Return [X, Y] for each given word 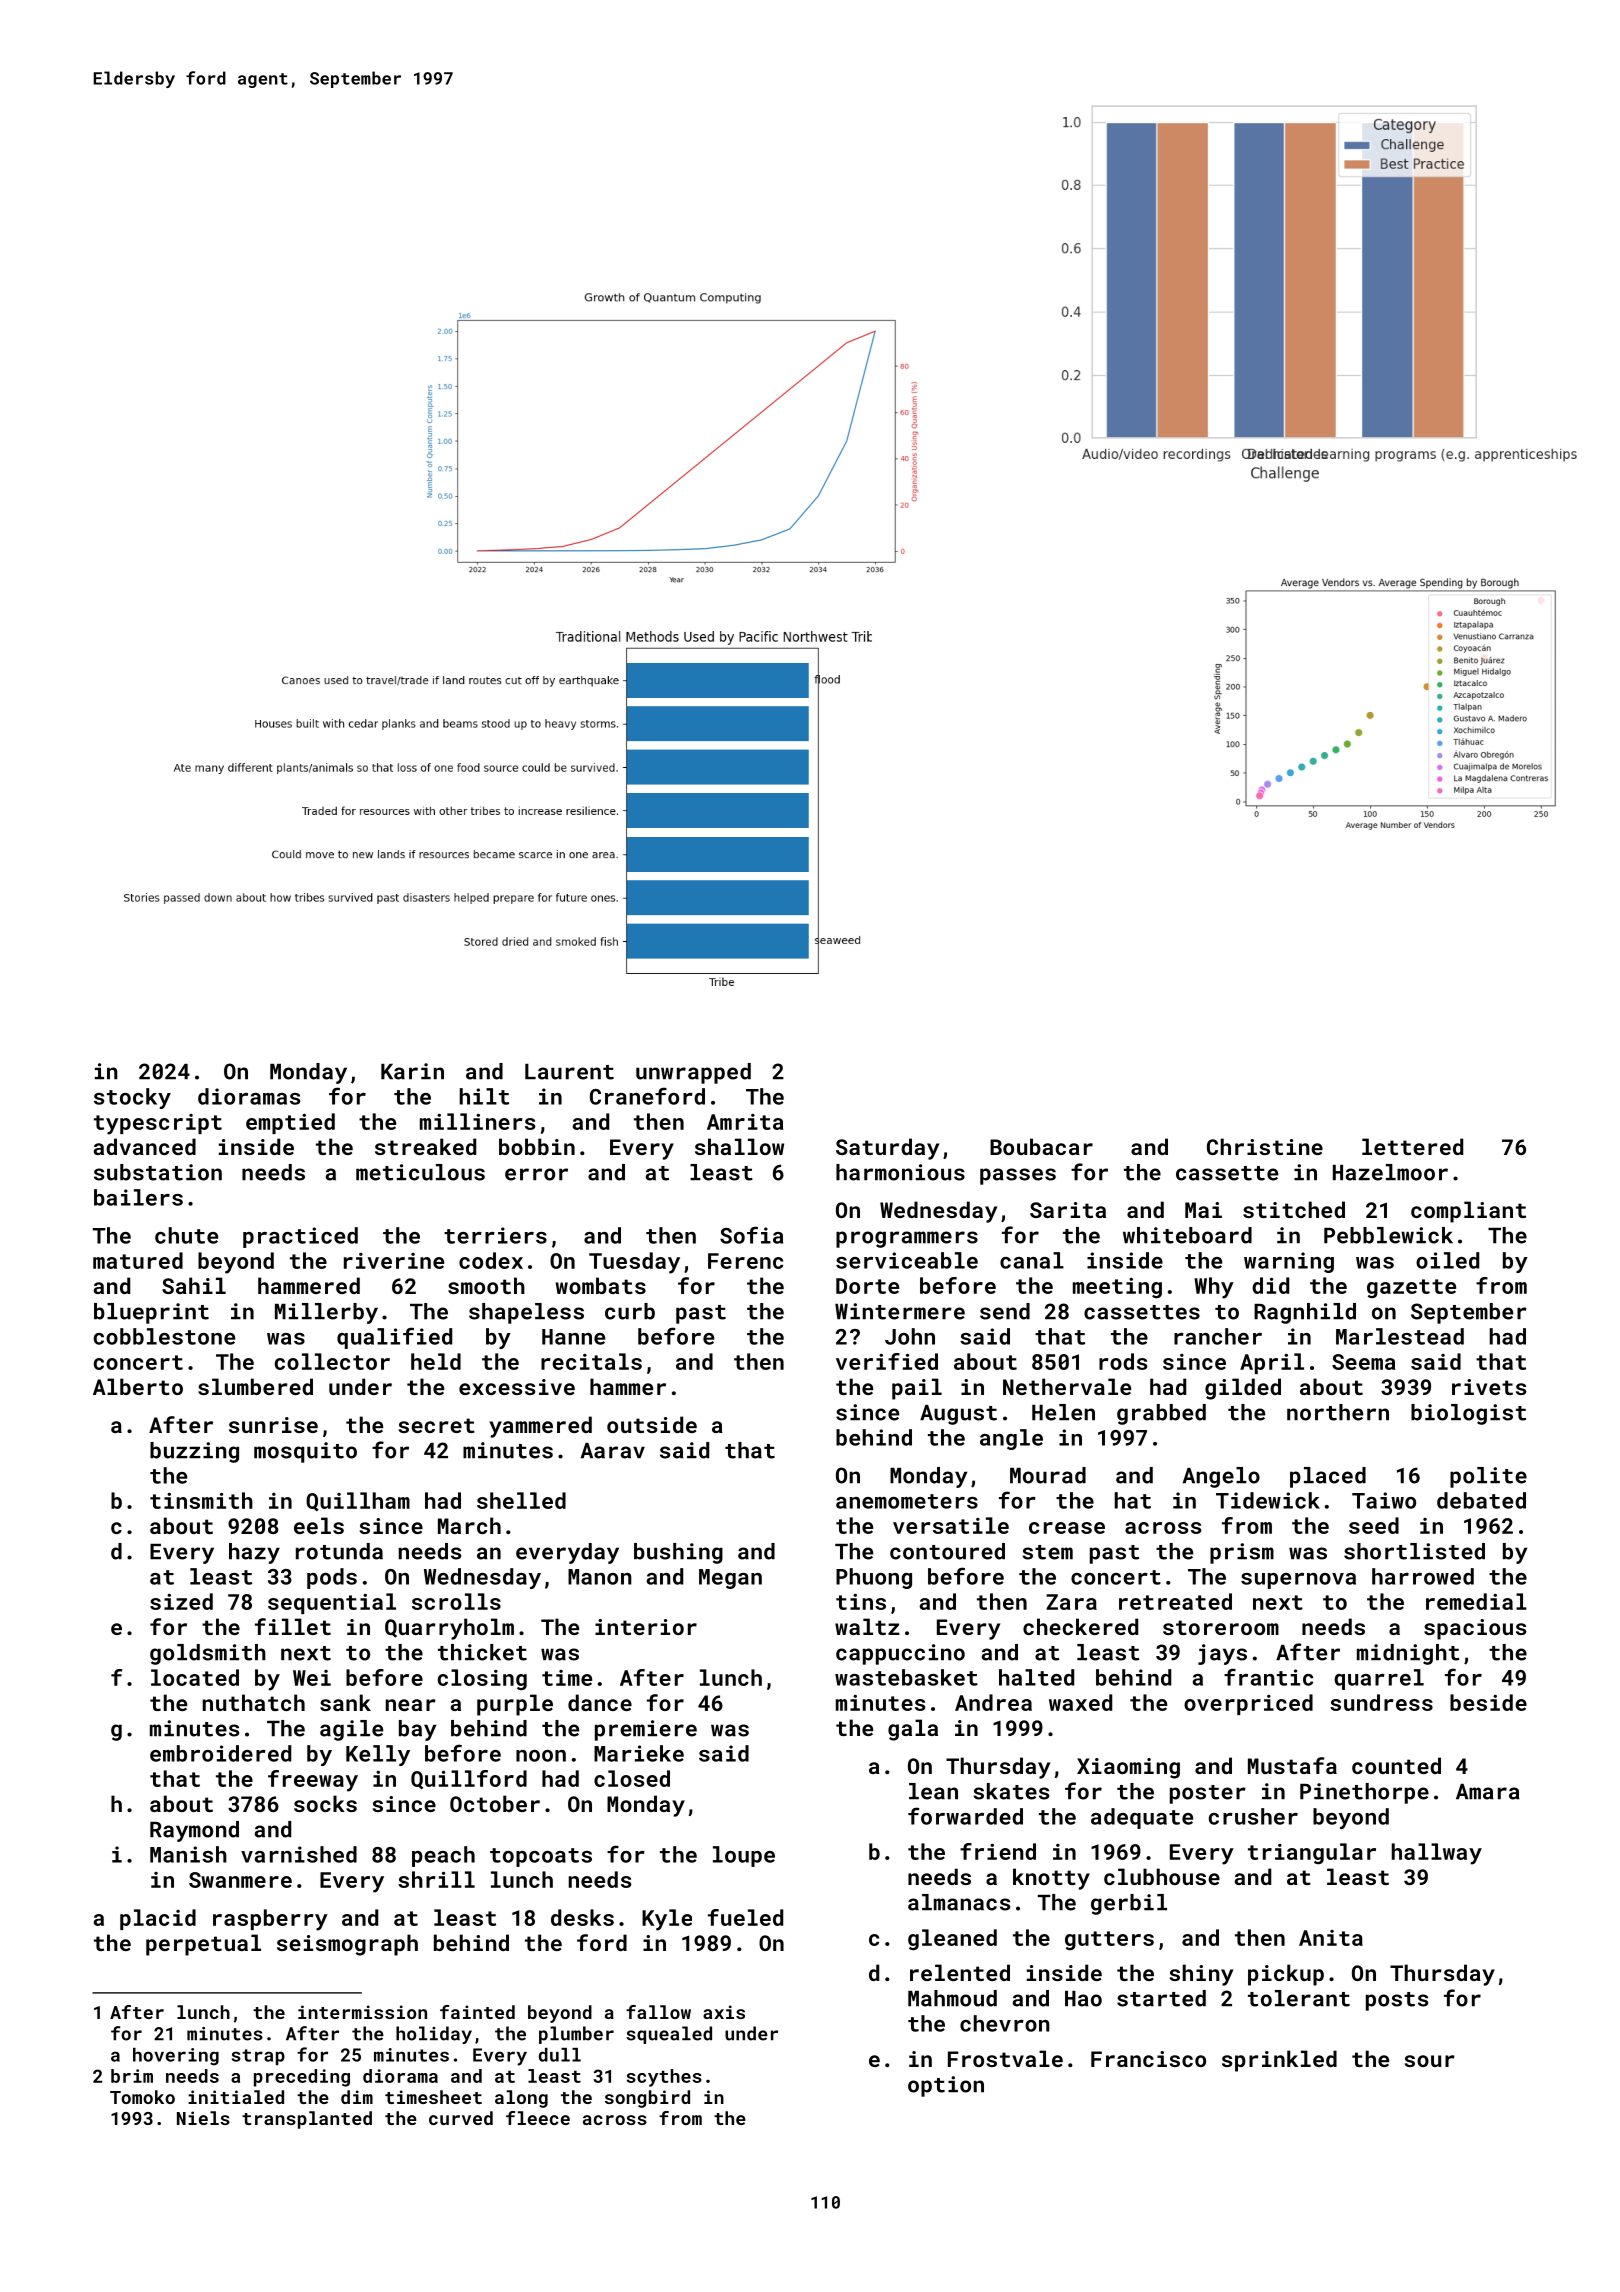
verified [887, 1361]
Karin [412, 1071]
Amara [1487, 1792]
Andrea [993, 1702]
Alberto [138, 1386]
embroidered [220, 1753]
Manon [600, 1577]
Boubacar [1041, 1146]
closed [632, 1778]
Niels [203, 2118]
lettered [1412, 1146]
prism [1242, 1553]
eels [319, 1525]
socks [325, 1803]
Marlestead [1400, 1336]
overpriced [1248, 1704]
